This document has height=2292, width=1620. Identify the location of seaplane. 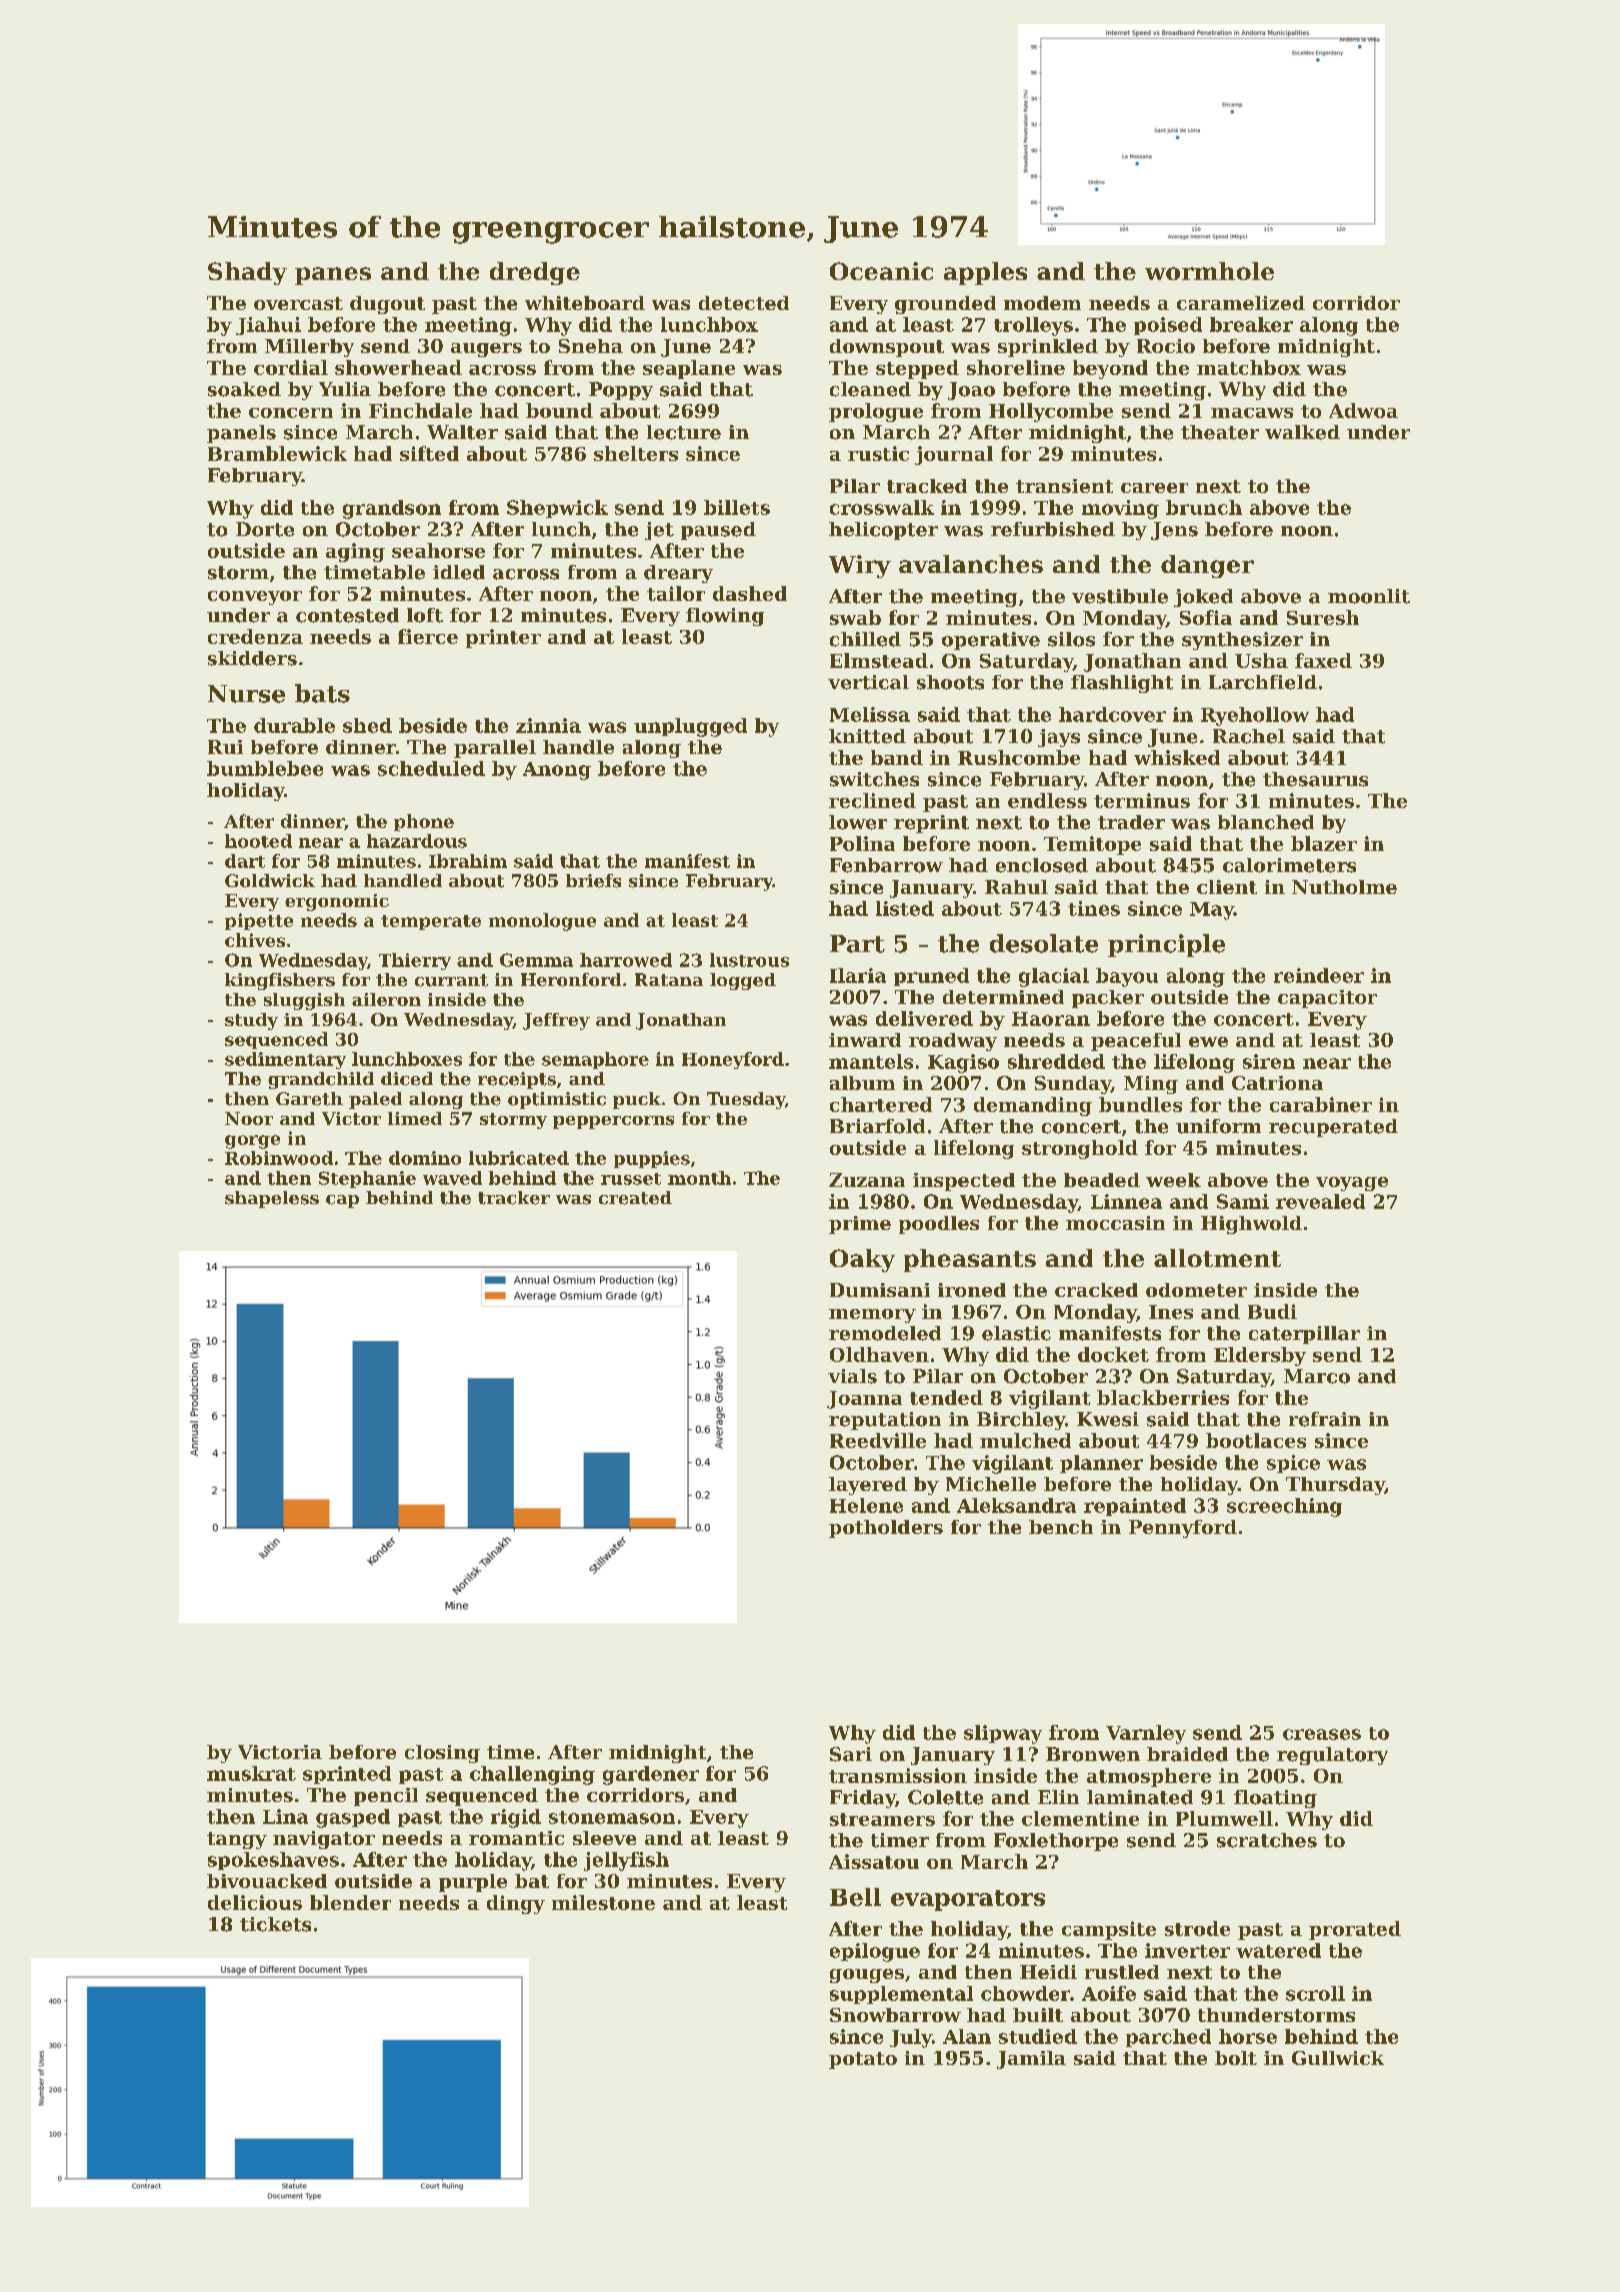
(689, 369).
